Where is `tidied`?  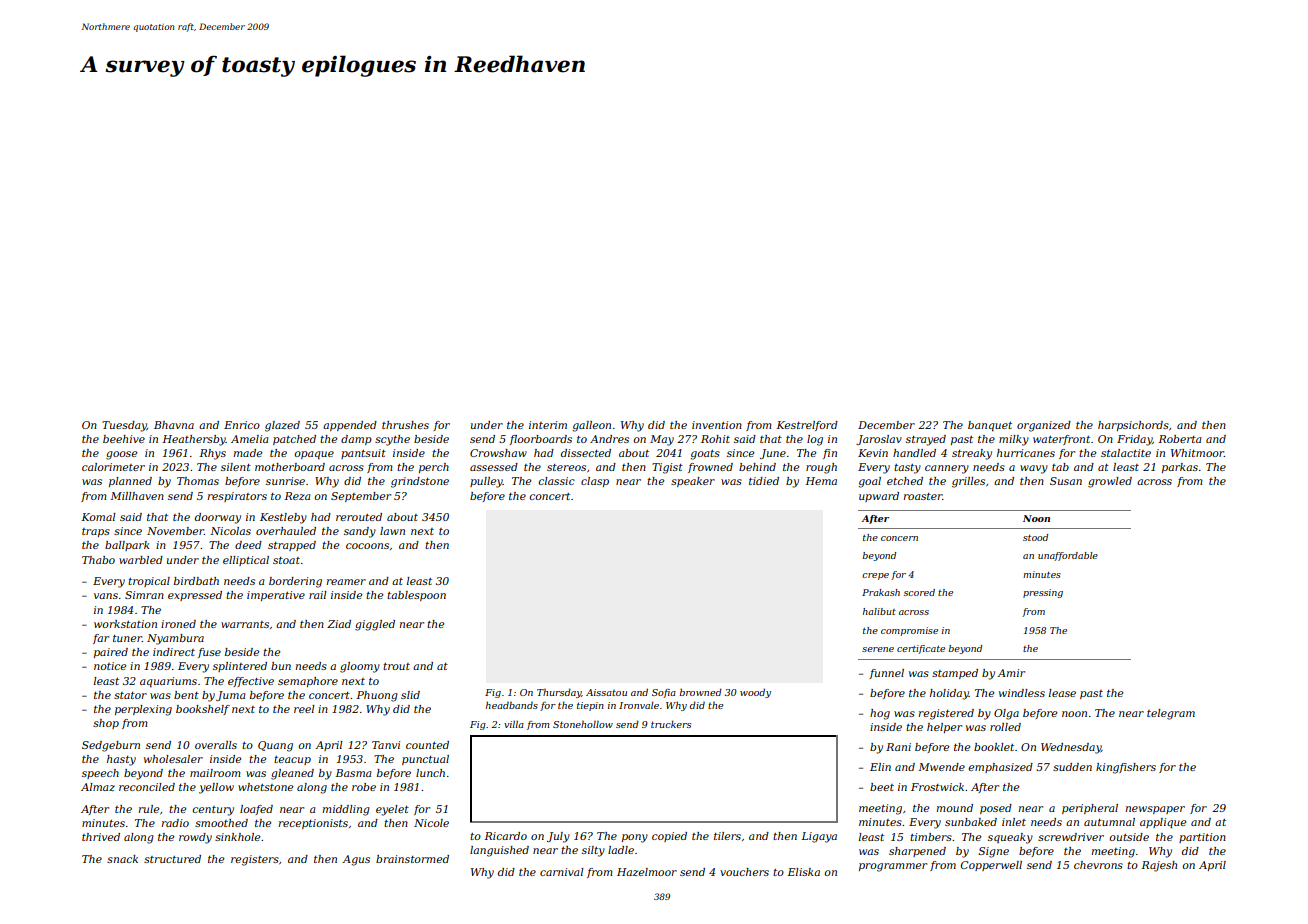
tidied is located at coordinates (764, 481).
